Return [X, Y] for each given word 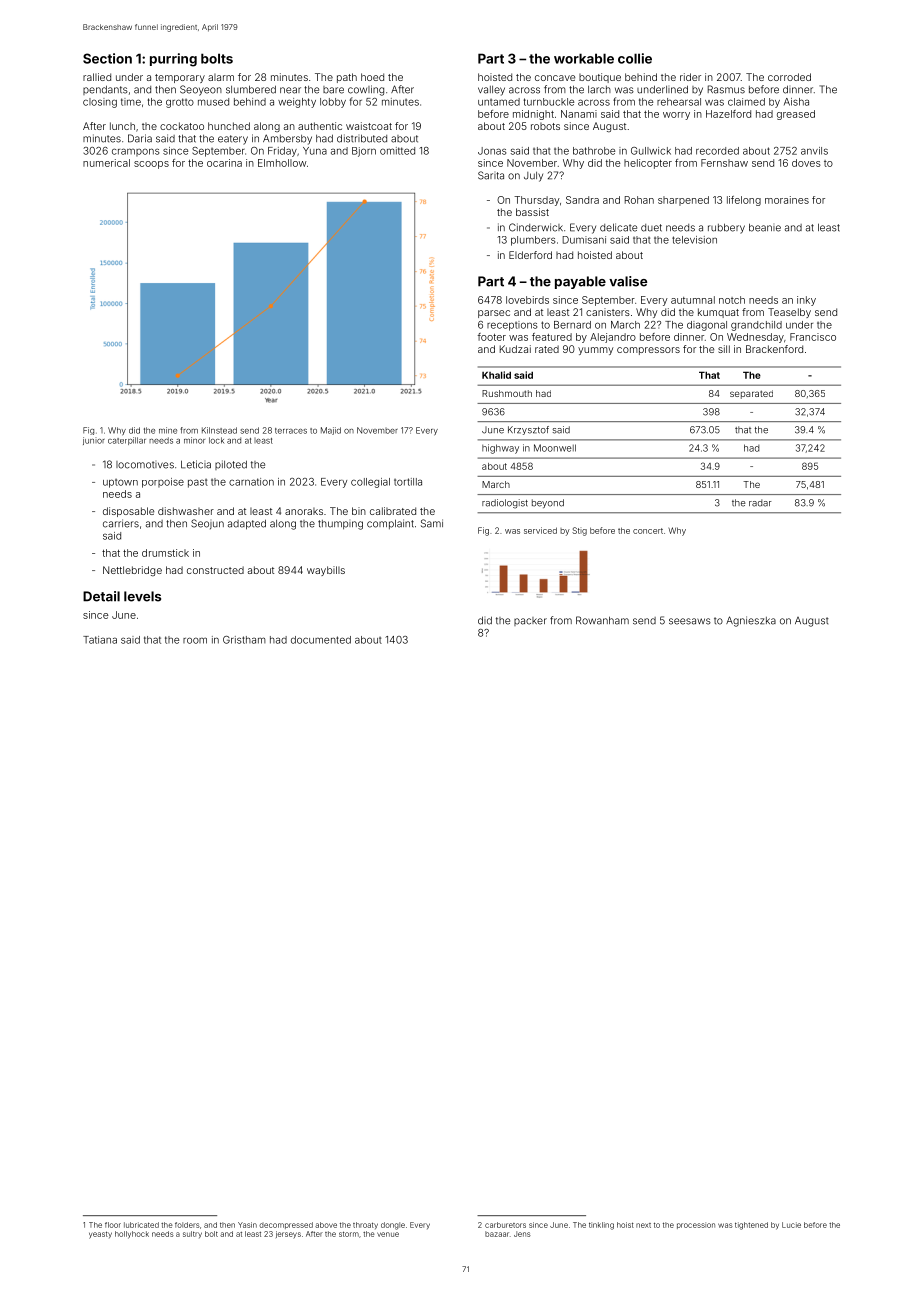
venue [388, 1234]
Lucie [791, 1225]
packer [530, 621]
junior [94, 441]
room [195, 640]
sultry [192, 1234]
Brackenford [774, 349]
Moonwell [555, 448]
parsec [494, 314]
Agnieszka [751, 621]
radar [760, 503]
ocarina [224, 163]
